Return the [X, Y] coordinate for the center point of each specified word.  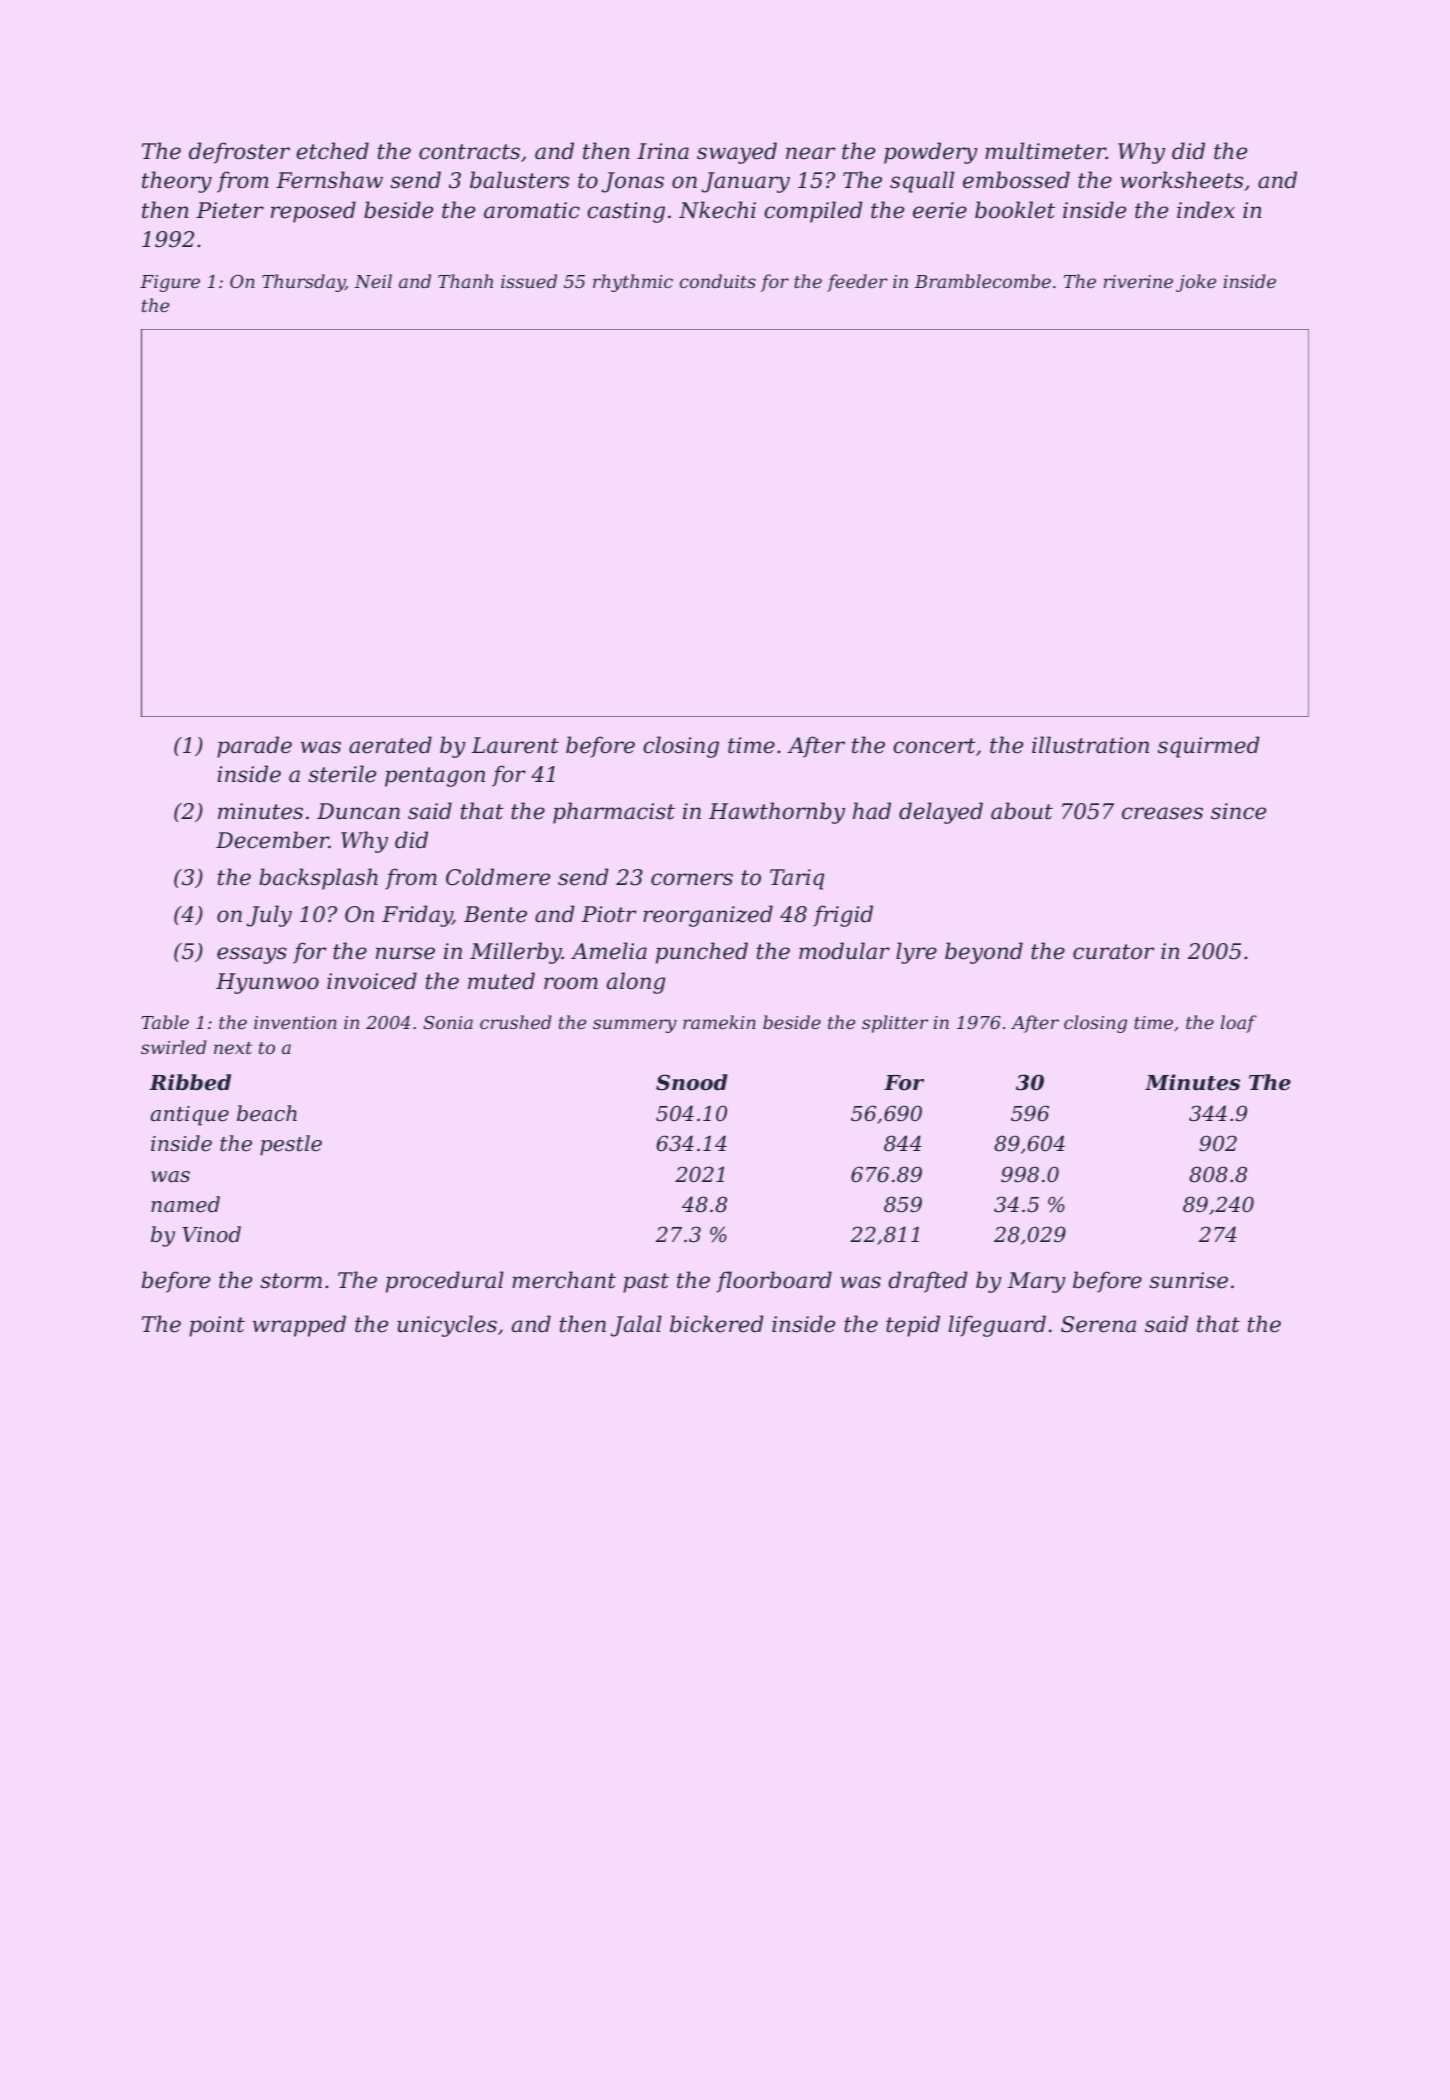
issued [529, 281]
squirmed [1209, 747]
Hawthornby [777, 813]
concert [934, 746]
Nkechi [717, 210]
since [1238, 811]
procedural [445, 1282]
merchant [564, 1280]
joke [1196, 283]
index [1206, 210]
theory [177, 182]
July [269, 916]
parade [254, 747]
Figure [170, 283]
